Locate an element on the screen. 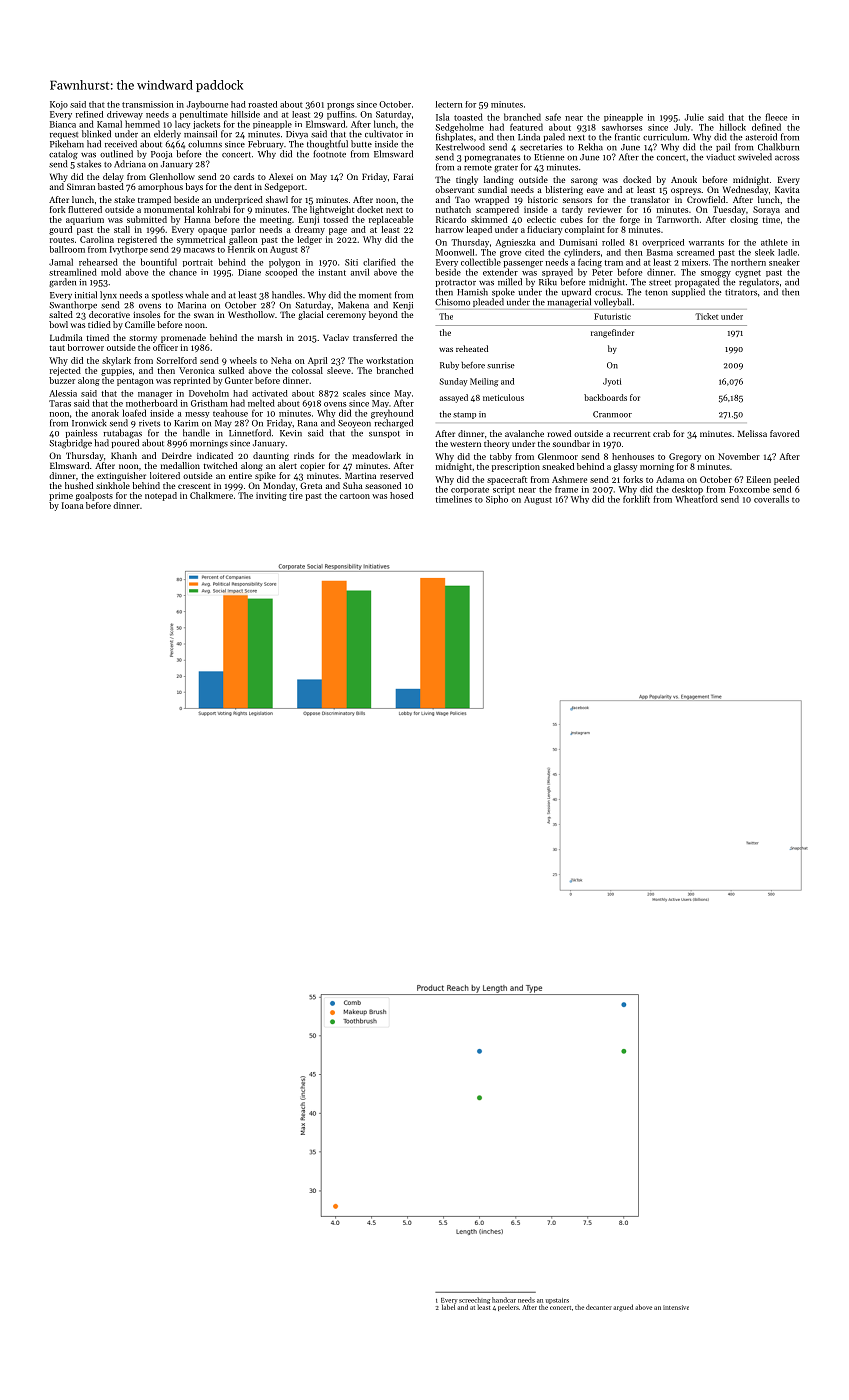  intensive is located at coordinates (676, 1307).
